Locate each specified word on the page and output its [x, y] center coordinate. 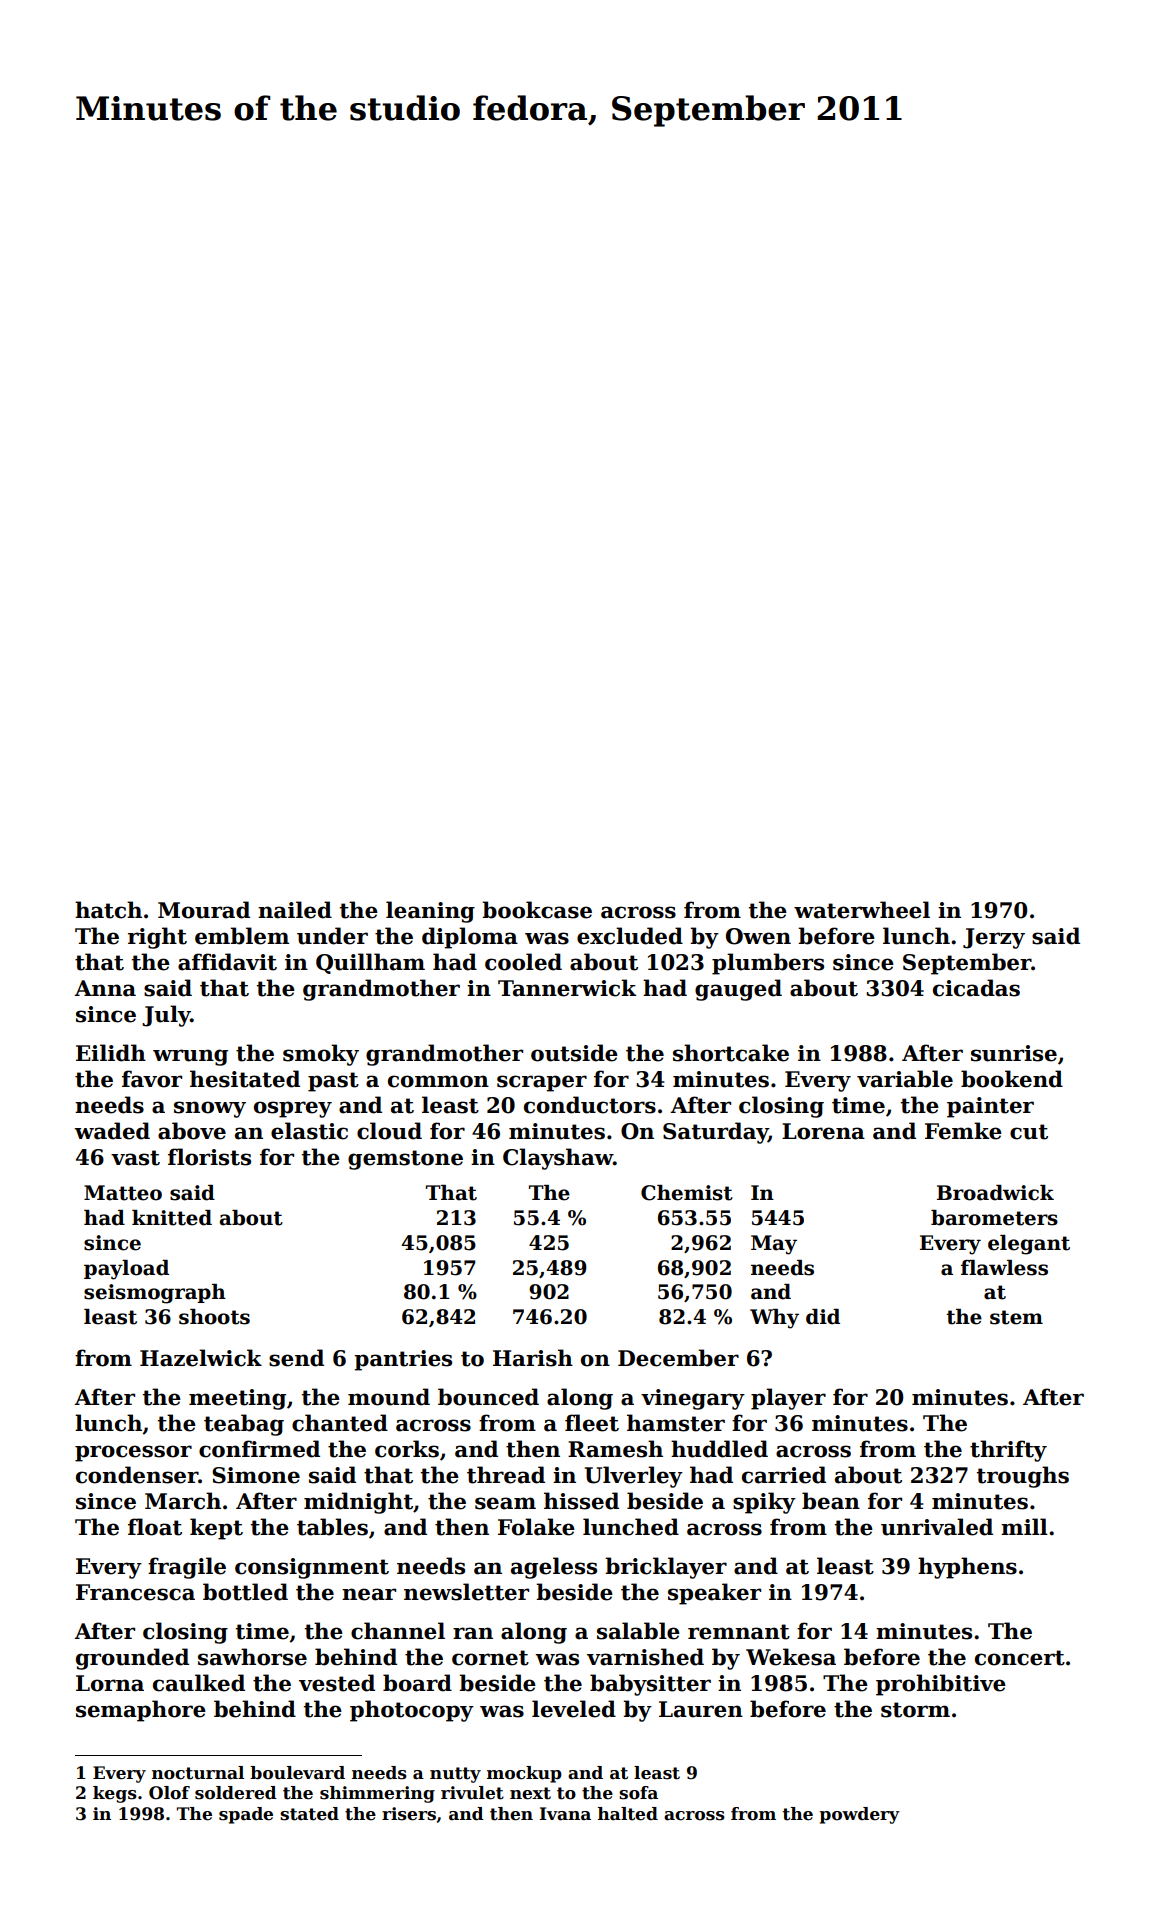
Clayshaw [558, 1159]
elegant [1029, 1245]
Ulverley [634, 1477]
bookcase [537, 910]
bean [831, 1501]
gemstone [405, 1160]
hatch [108, 910]
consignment [312, 1568]
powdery [859, 1815]
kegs [115, 1794]
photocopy [412, 1711]
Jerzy [994, 938]
